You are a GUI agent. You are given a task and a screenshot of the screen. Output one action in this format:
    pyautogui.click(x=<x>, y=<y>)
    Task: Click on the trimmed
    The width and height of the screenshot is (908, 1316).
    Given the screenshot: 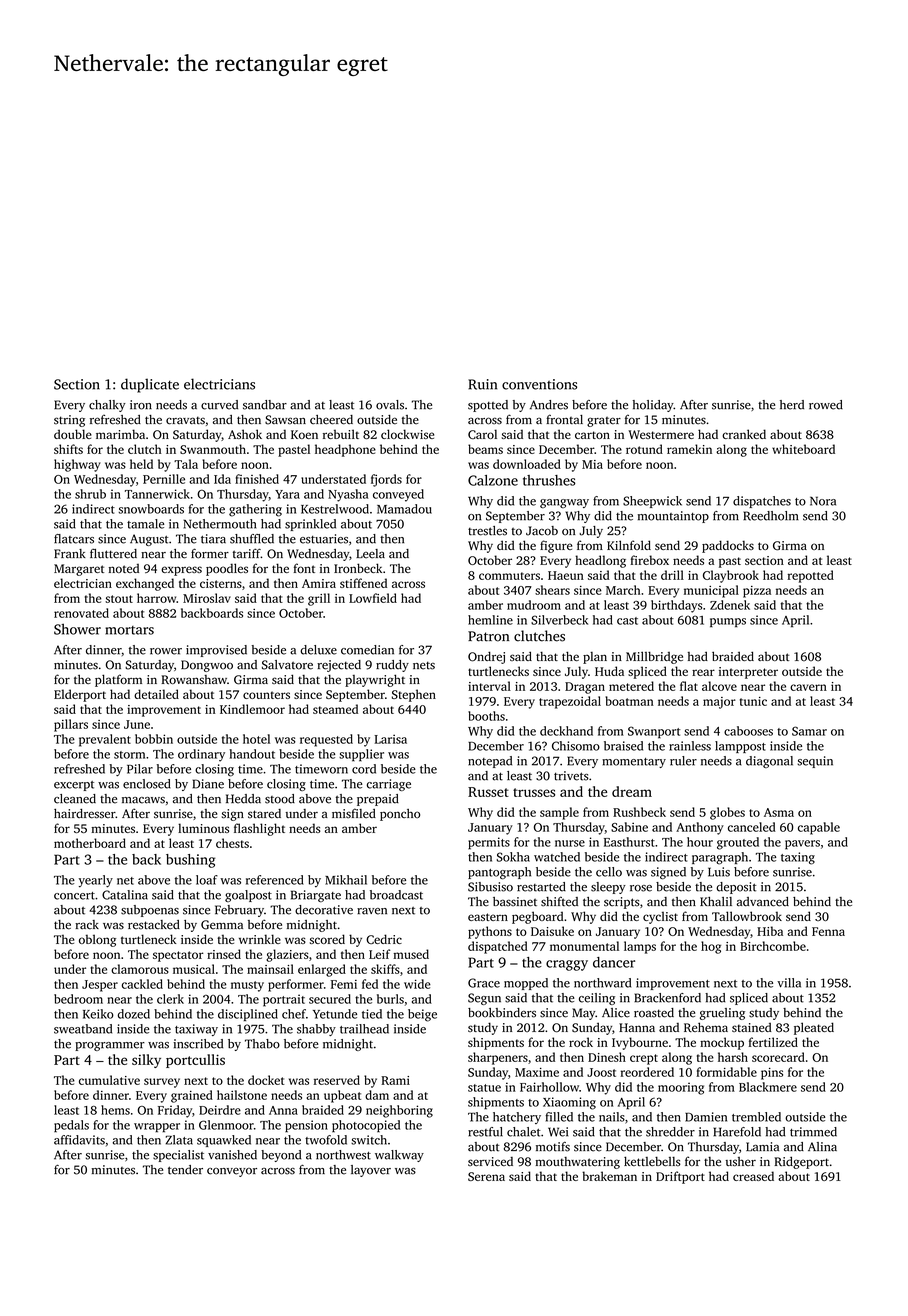 What is the action you would take?
    pyautogui.click(x=813, y=1132)
